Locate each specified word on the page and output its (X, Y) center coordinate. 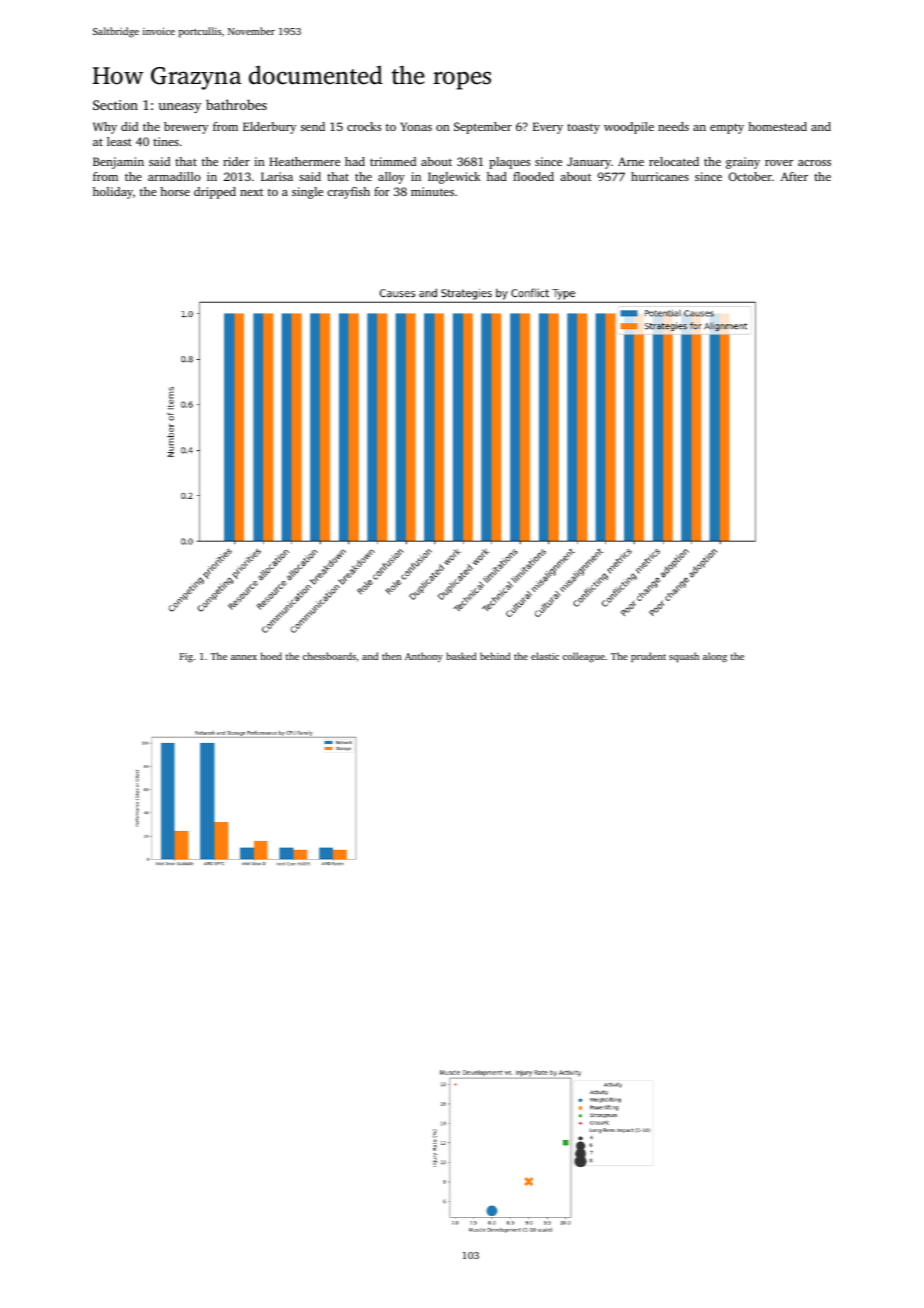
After (794, 176)
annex (244, 657)
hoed (271, 656)
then (391, 656)
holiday (113, 193)
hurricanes (660, 176)
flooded (533, 176)
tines (166, 141)
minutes (432, 191)
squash (684, 657)
